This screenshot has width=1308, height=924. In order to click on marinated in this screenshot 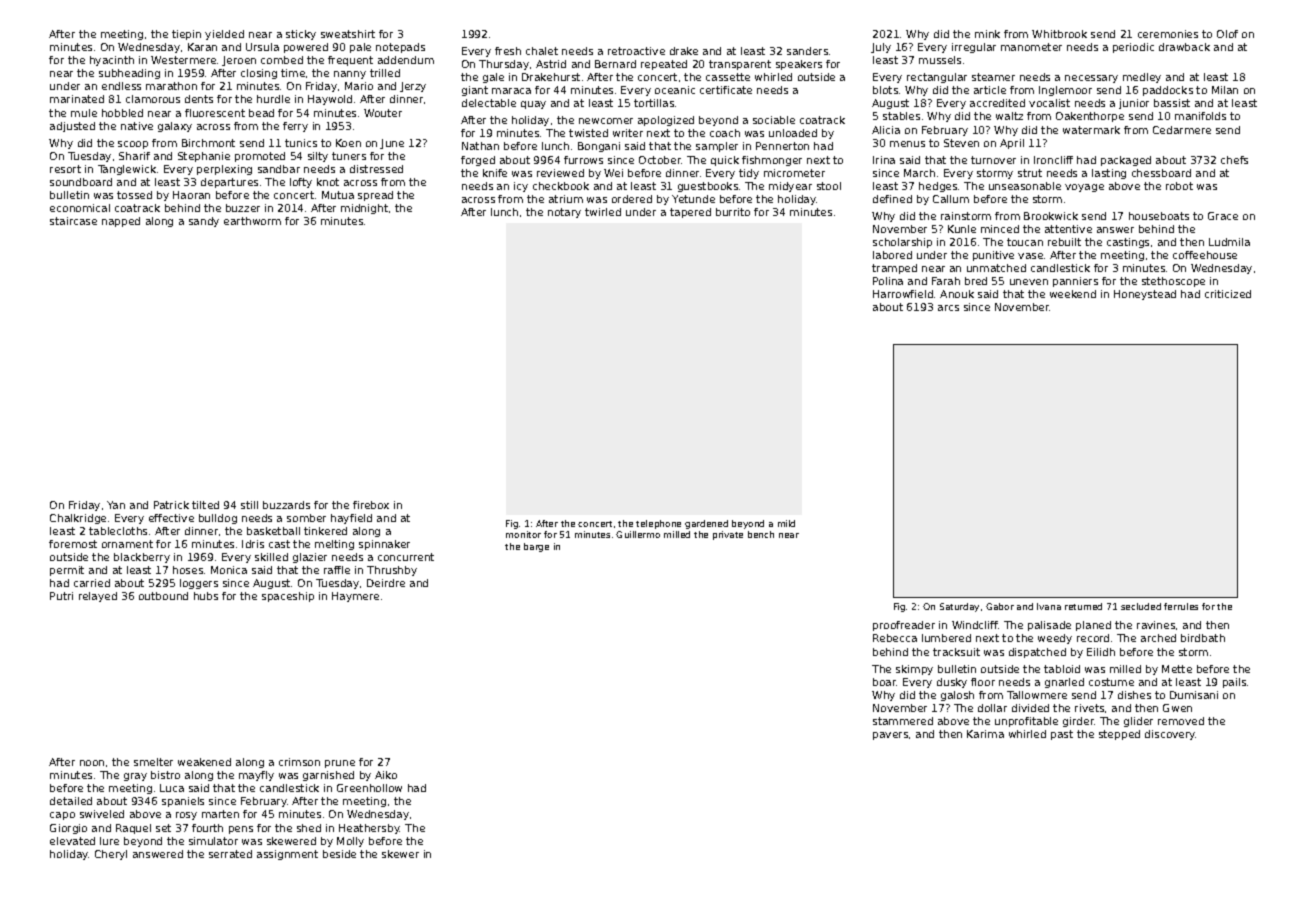, I will do `click(77, 99)`.
